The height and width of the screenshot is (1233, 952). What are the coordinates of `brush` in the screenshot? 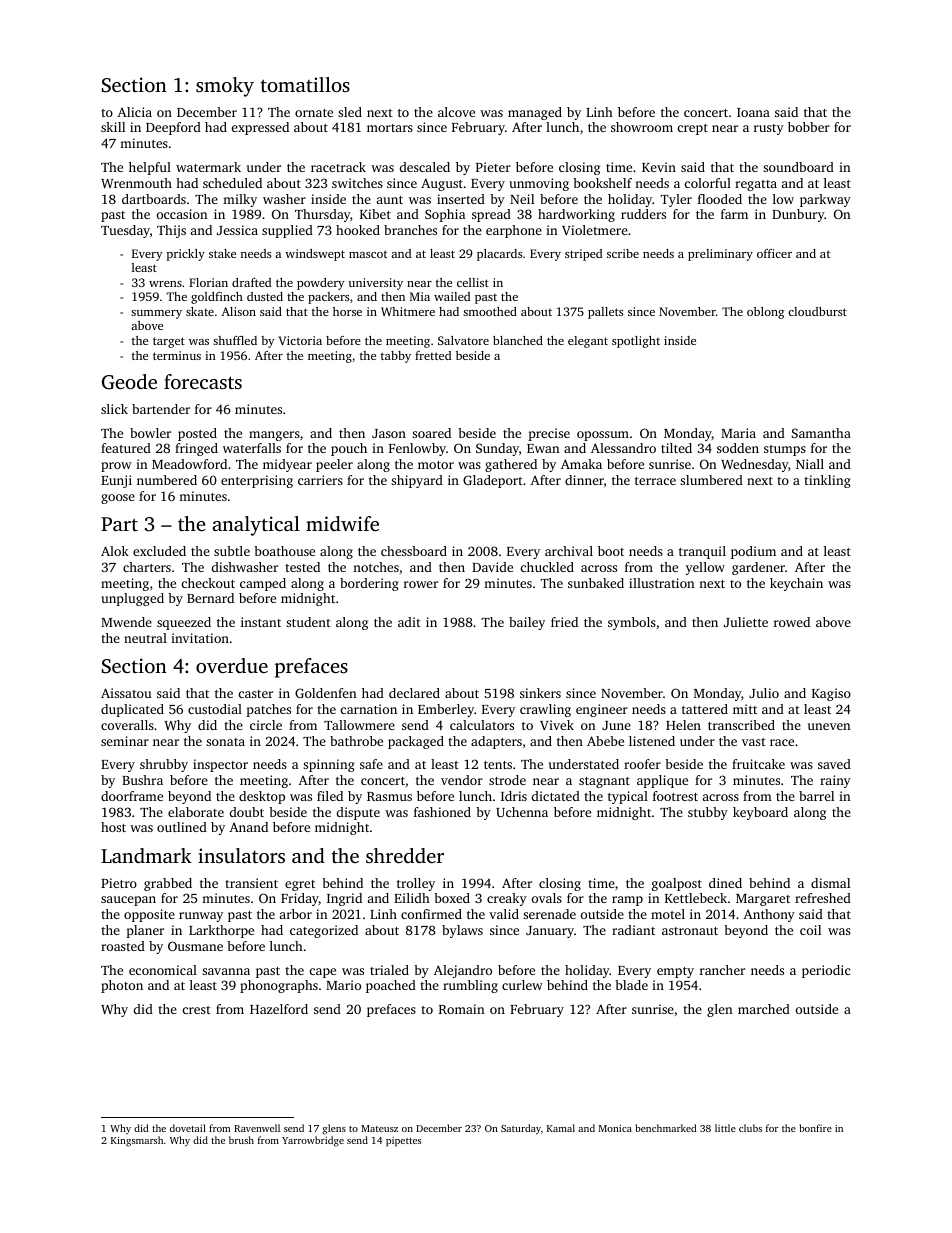 It's located at (241, 1140).
